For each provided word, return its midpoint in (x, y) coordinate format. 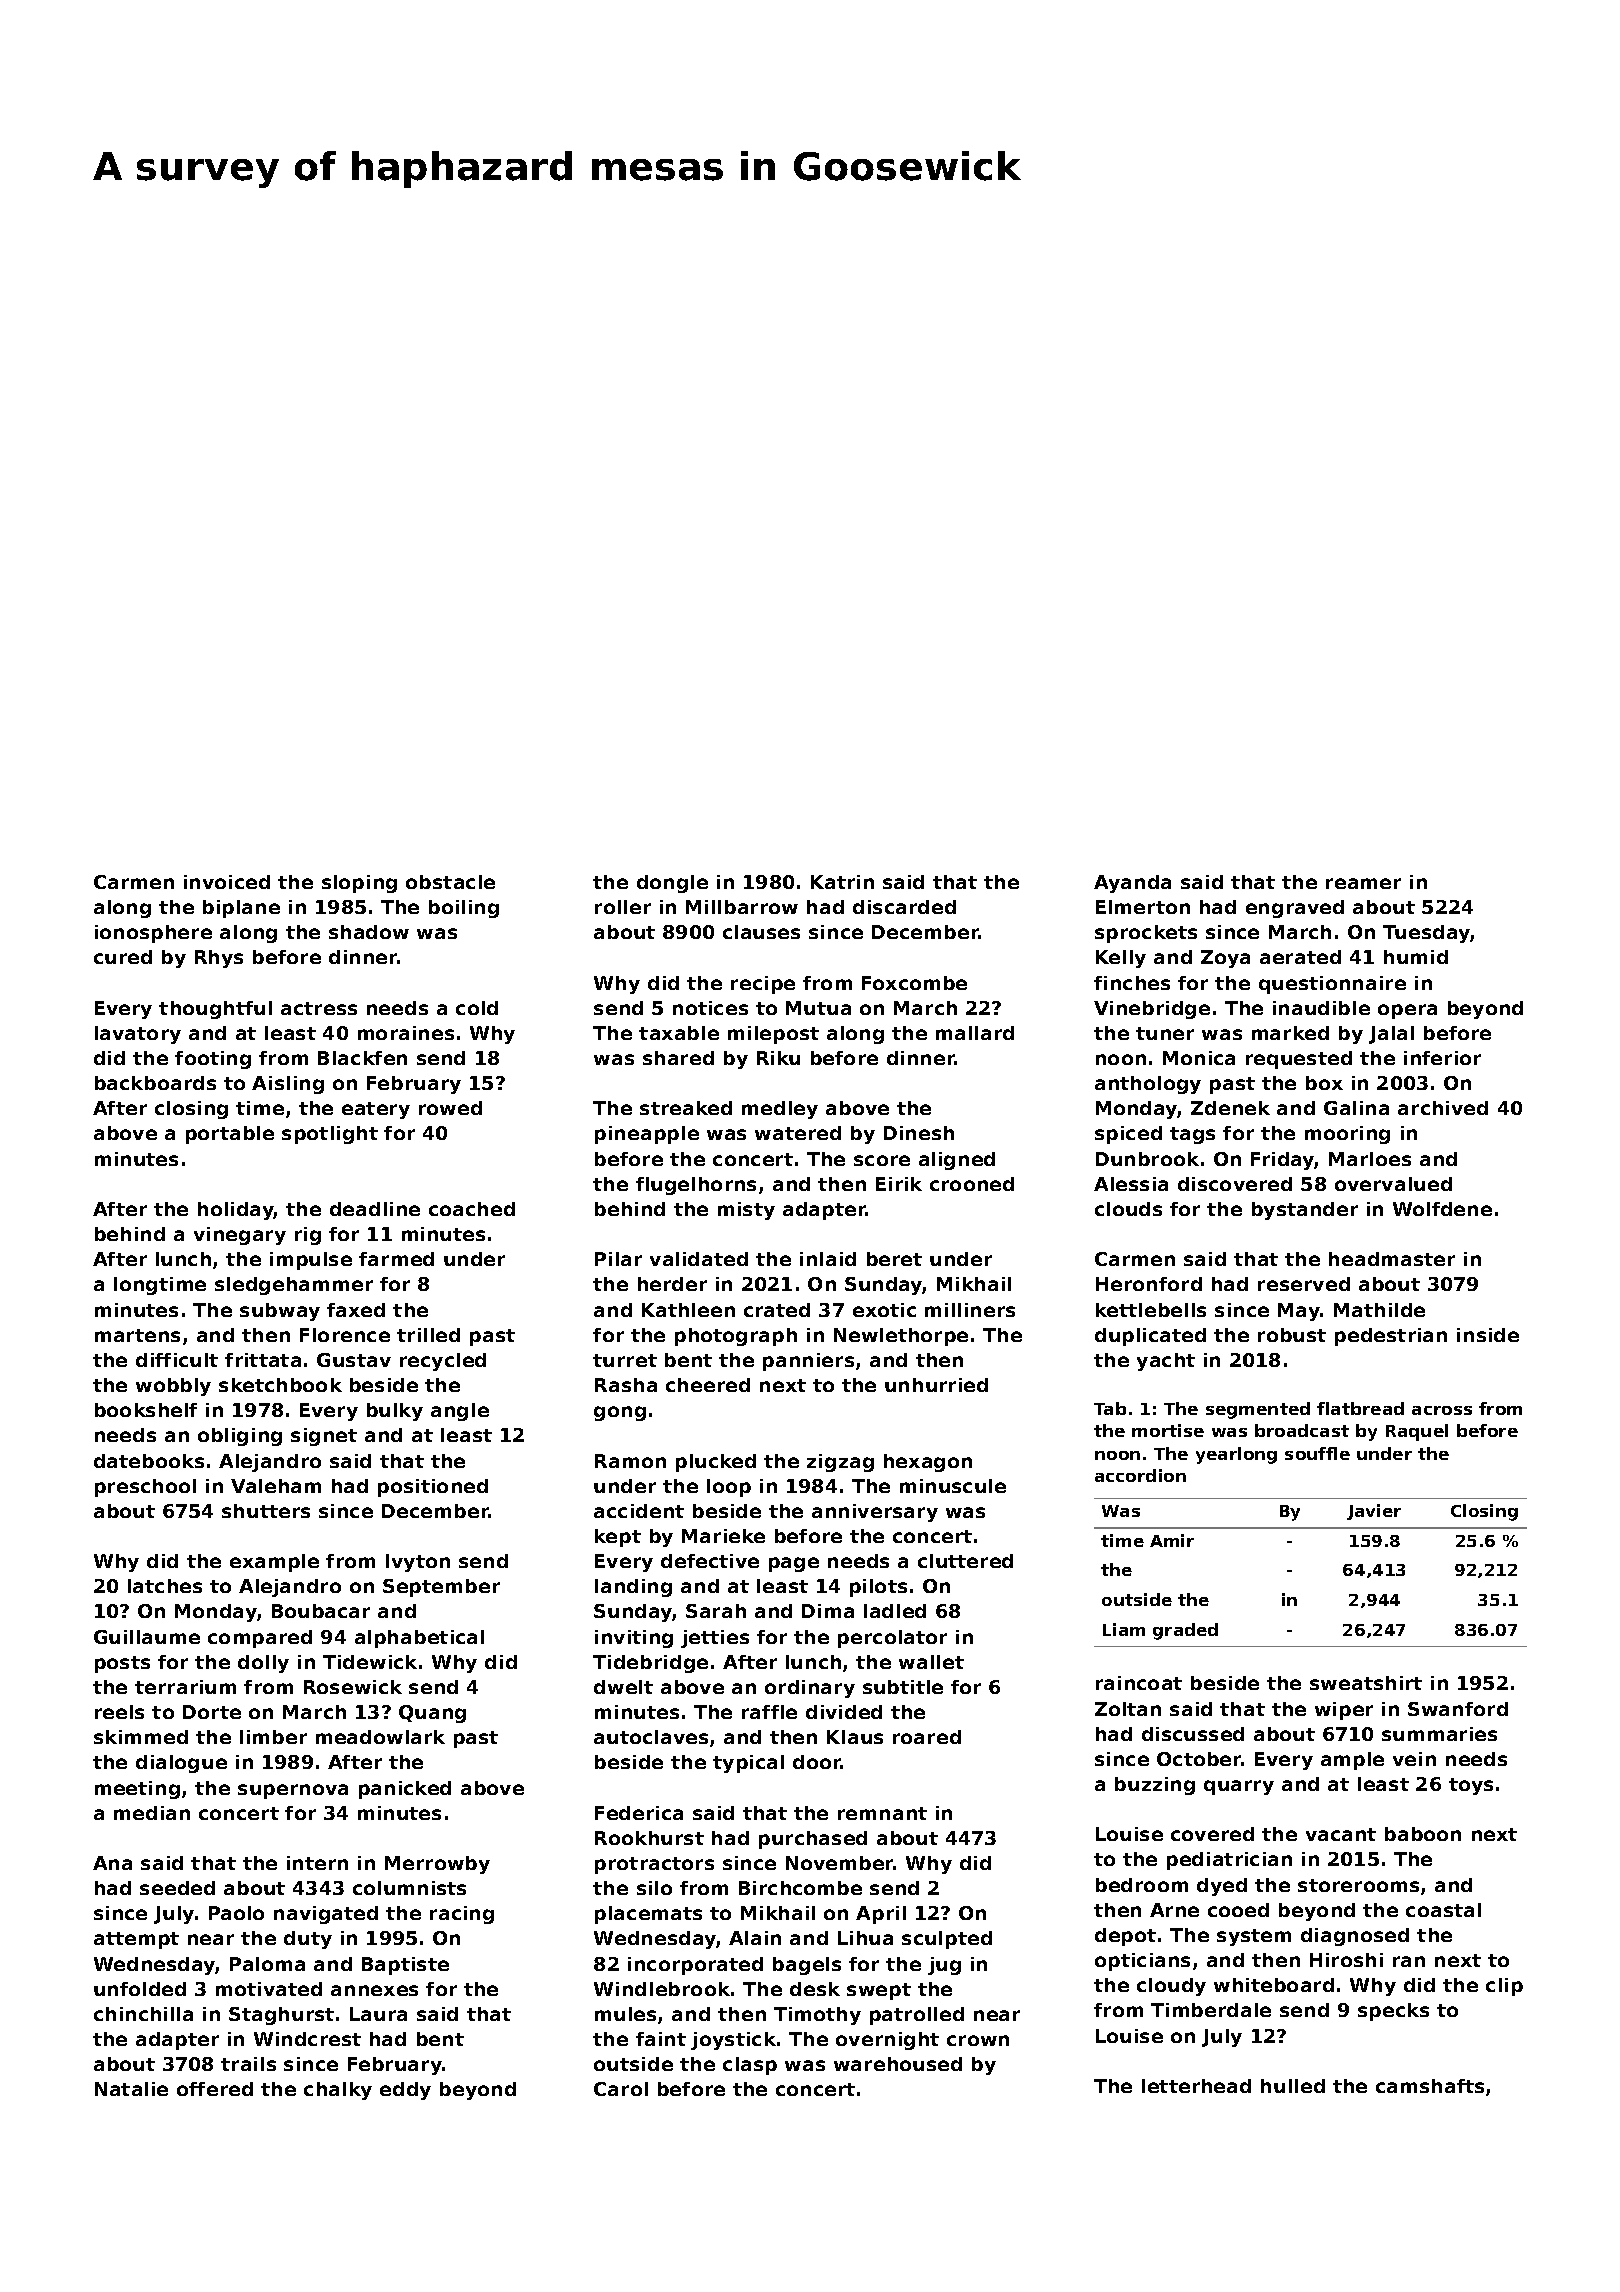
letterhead (1196, 2086)
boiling (464, 909)
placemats (648, 1915)
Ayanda (1132, 884)
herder (672, 1284)
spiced (1128, 1135)
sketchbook (280, 1385)
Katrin (842, 882)
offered (215, 2089)
